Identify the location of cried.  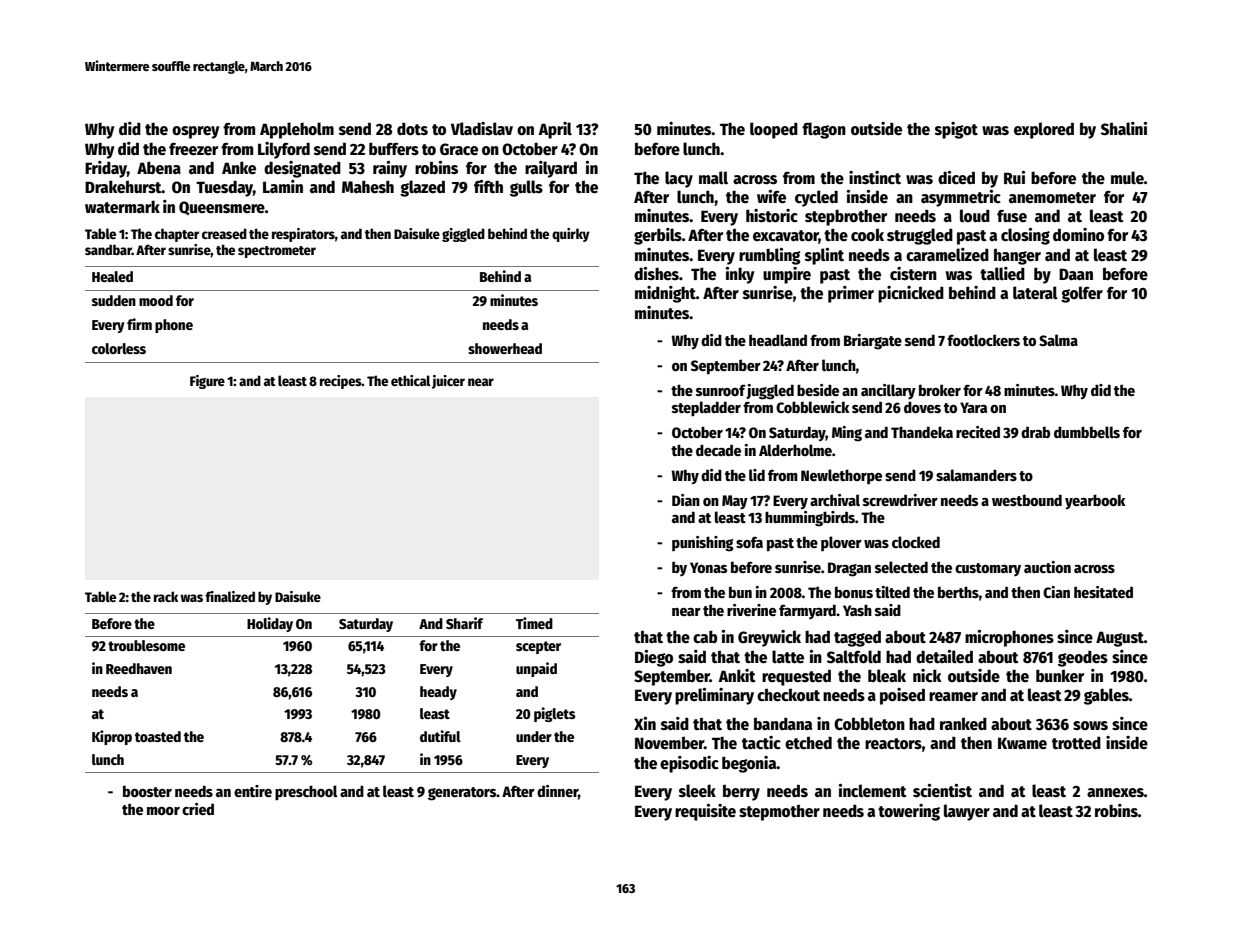
(198, 809).
